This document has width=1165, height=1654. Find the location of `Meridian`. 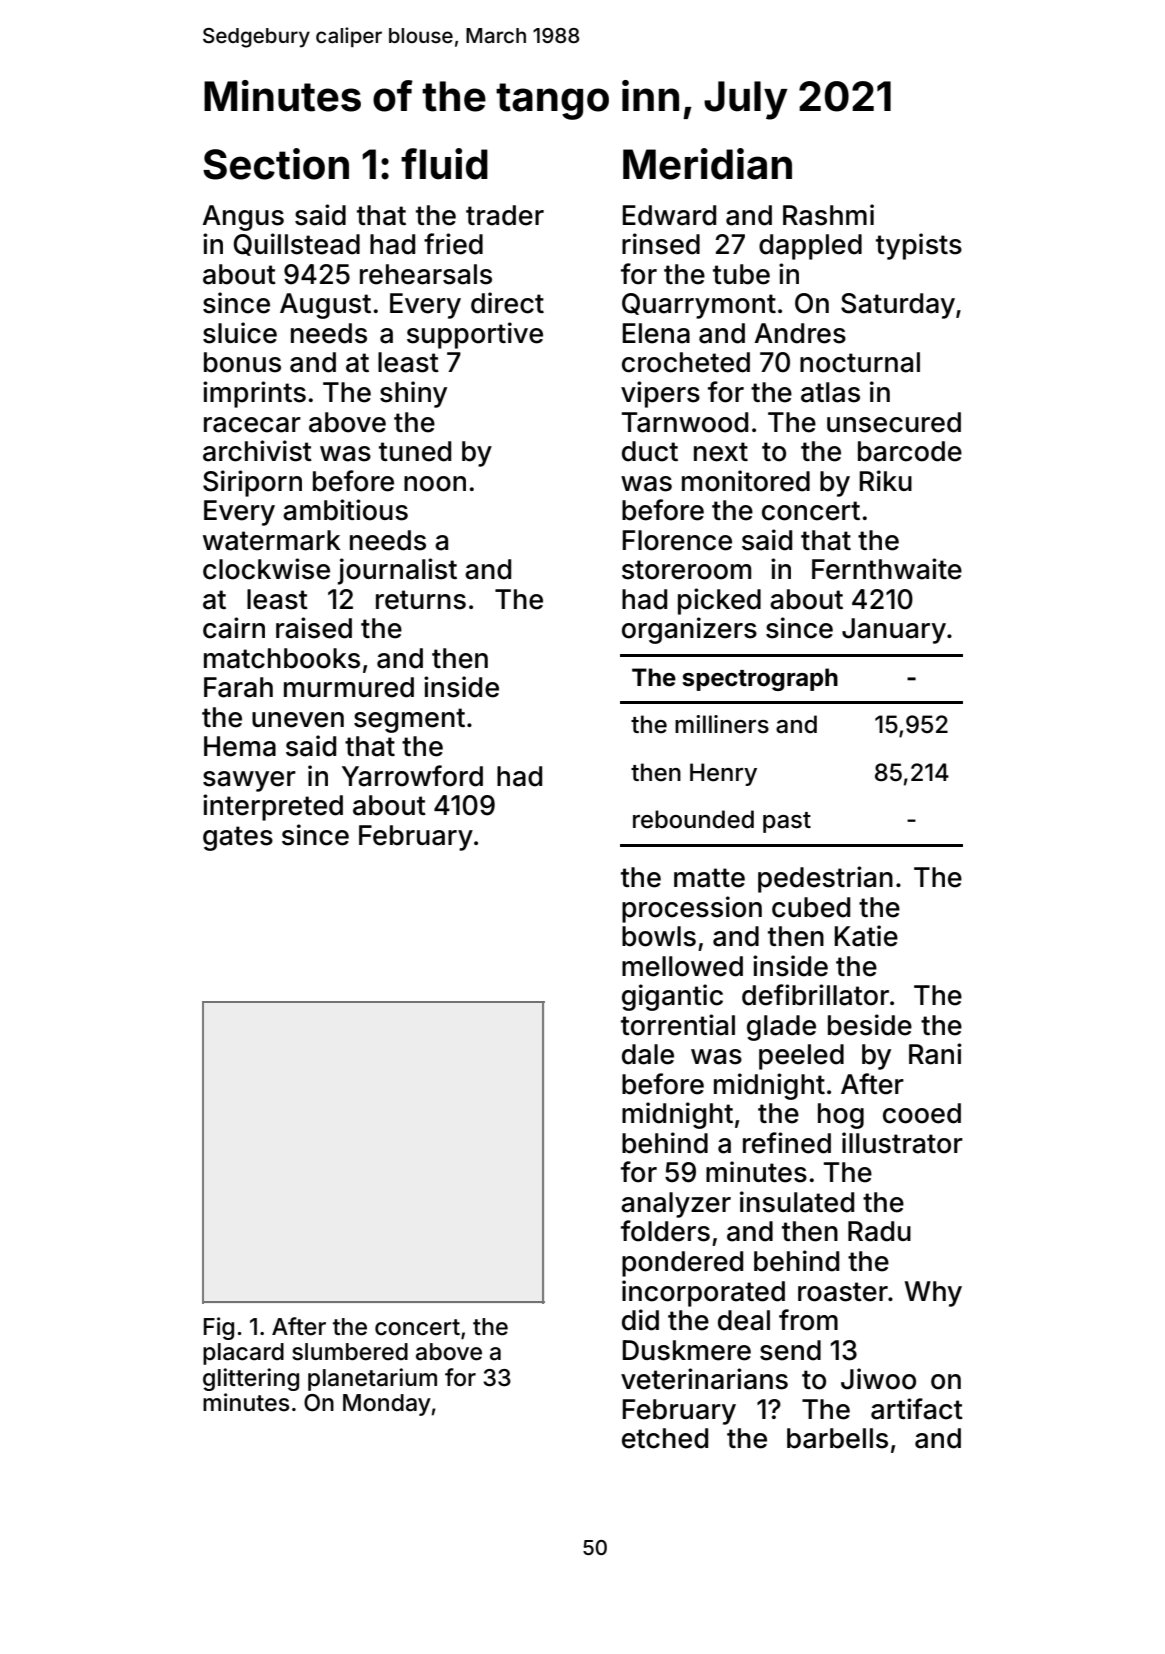

Meridian is located at coordinates (707, 164).
